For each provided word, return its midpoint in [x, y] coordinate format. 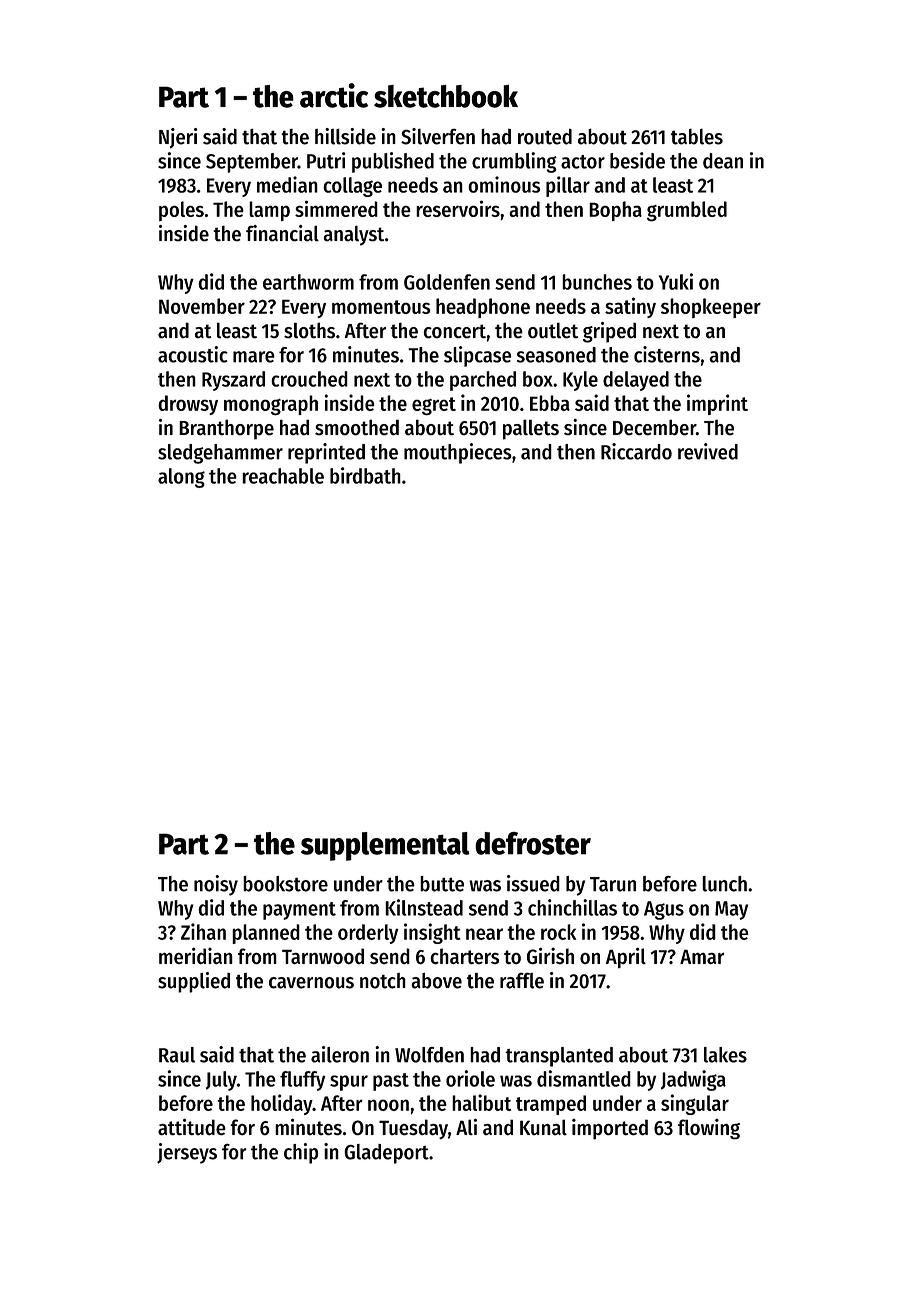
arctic [334, 95]
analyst [353, 235]
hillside [345, 136]
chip [301, 1153]
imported [610, 1129]
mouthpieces [457, 453]
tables [697, 136]
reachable [283, 476]
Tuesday [413, 1129]
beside [637, 160]
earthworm [308, 282]
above [436, 981]
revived [708, 451]
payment [299, 911]
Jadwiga [693, 1080]
